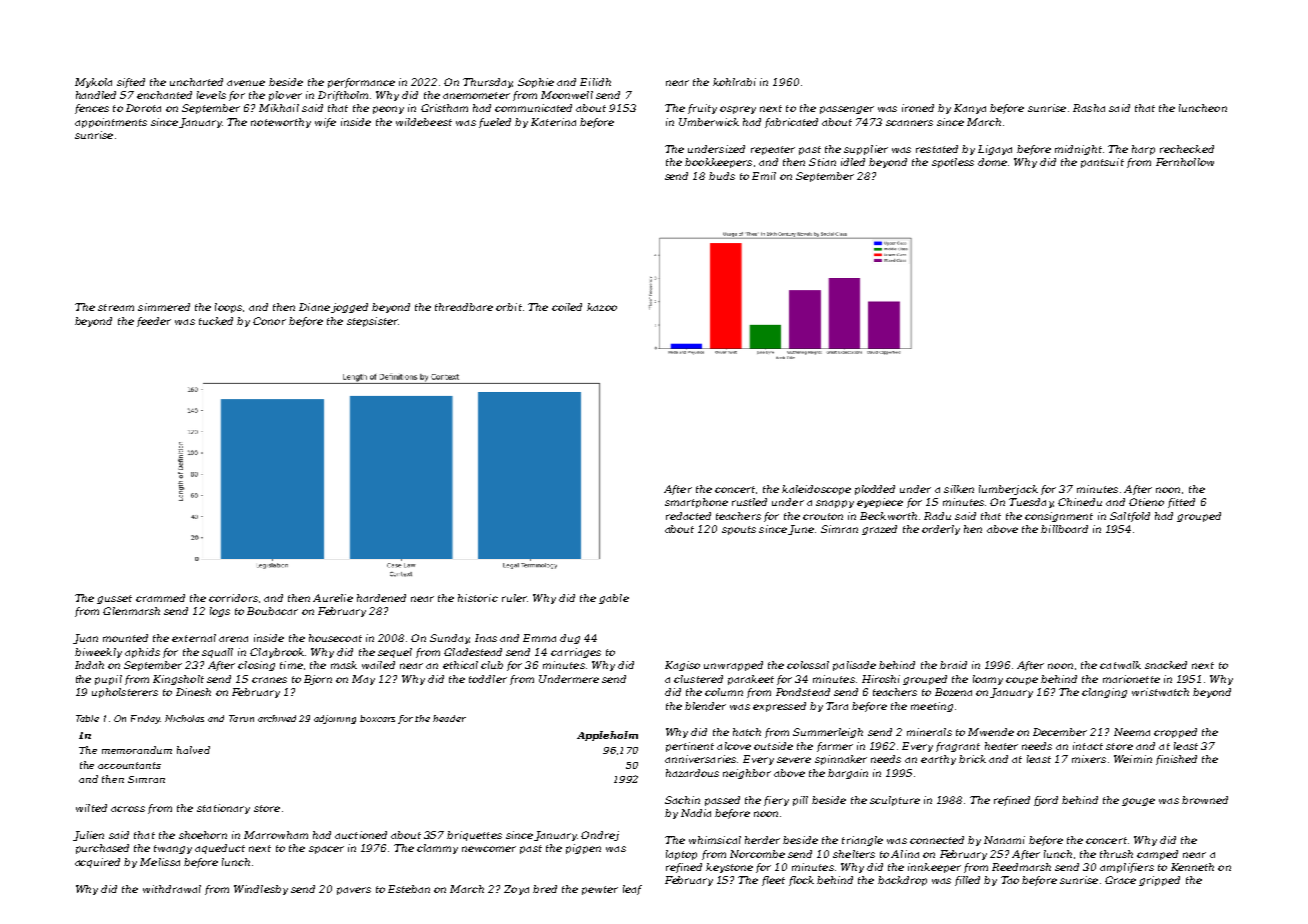 Image resolution: width=1308 pixels, height=924 pixels. I want to click on Kanya, so click(970, 109).
